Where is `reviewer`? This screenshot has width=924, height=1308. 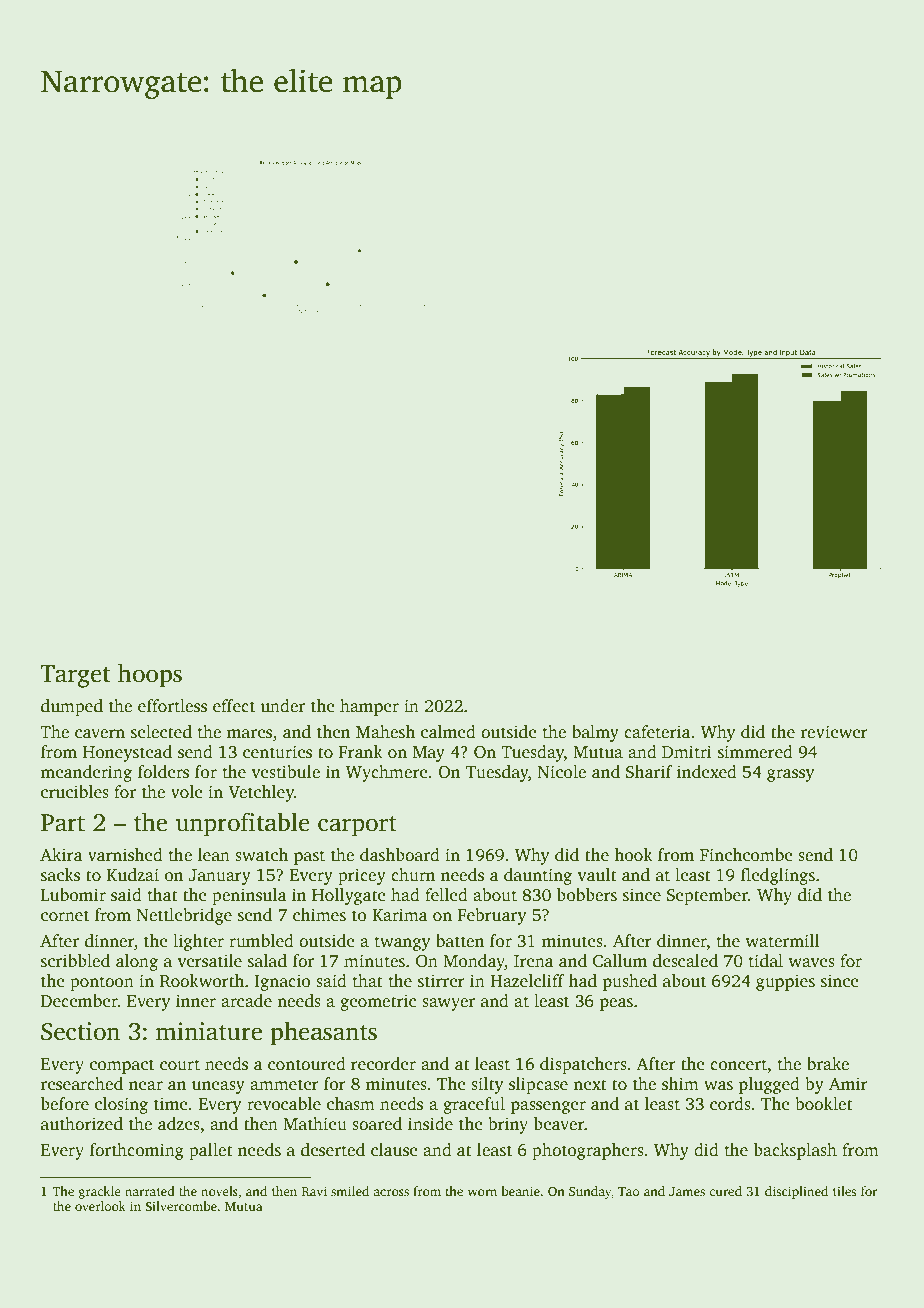 reviewer is located at coordinates (834, 732).
